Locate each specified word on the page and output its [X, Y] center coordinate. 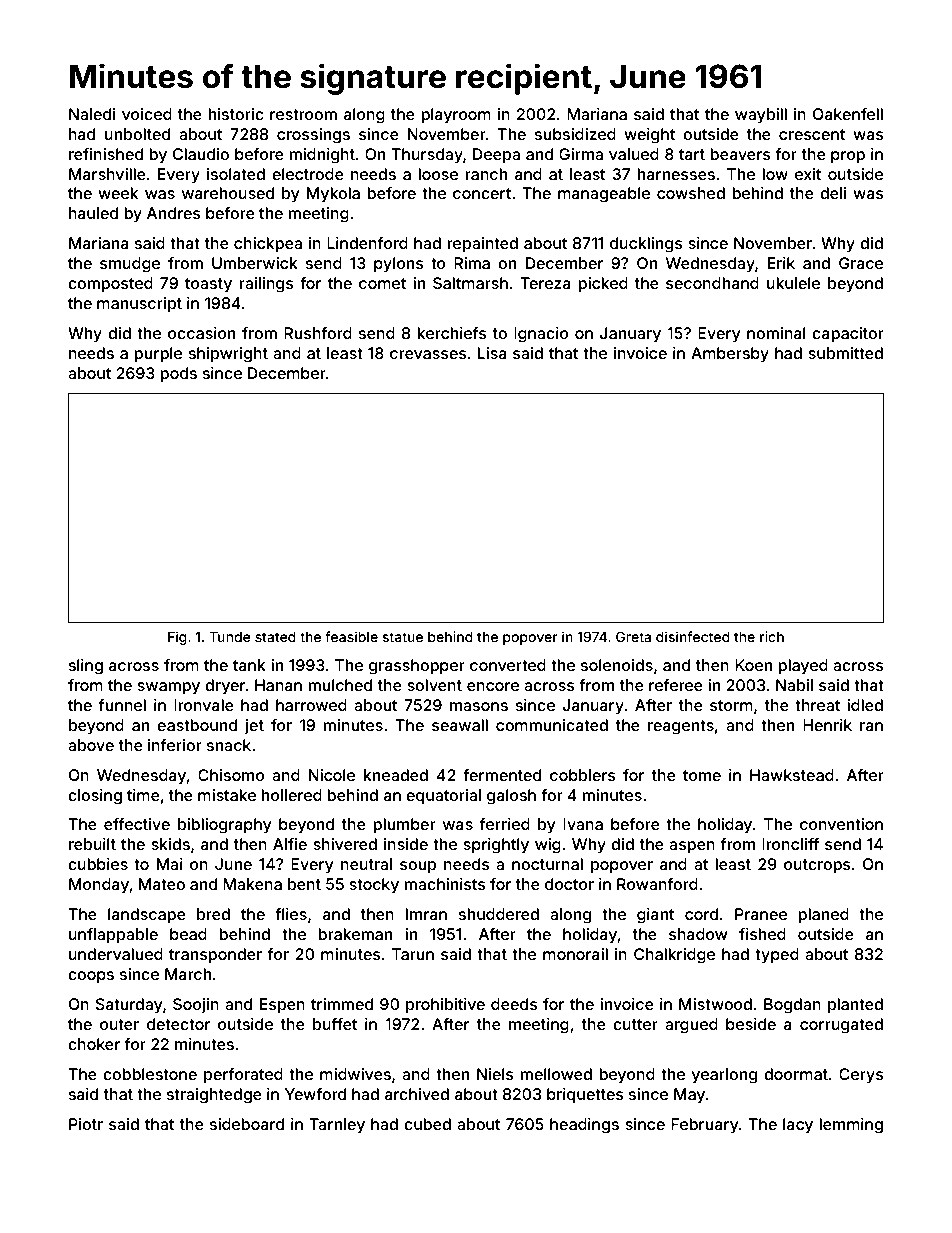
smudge [130, 265]
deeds [514, 1004]
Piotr [86, 1124]
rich [772, 636]
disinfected [693, 636]
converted [508, 665]
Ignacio [541, 335]
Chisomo [231, 775]
